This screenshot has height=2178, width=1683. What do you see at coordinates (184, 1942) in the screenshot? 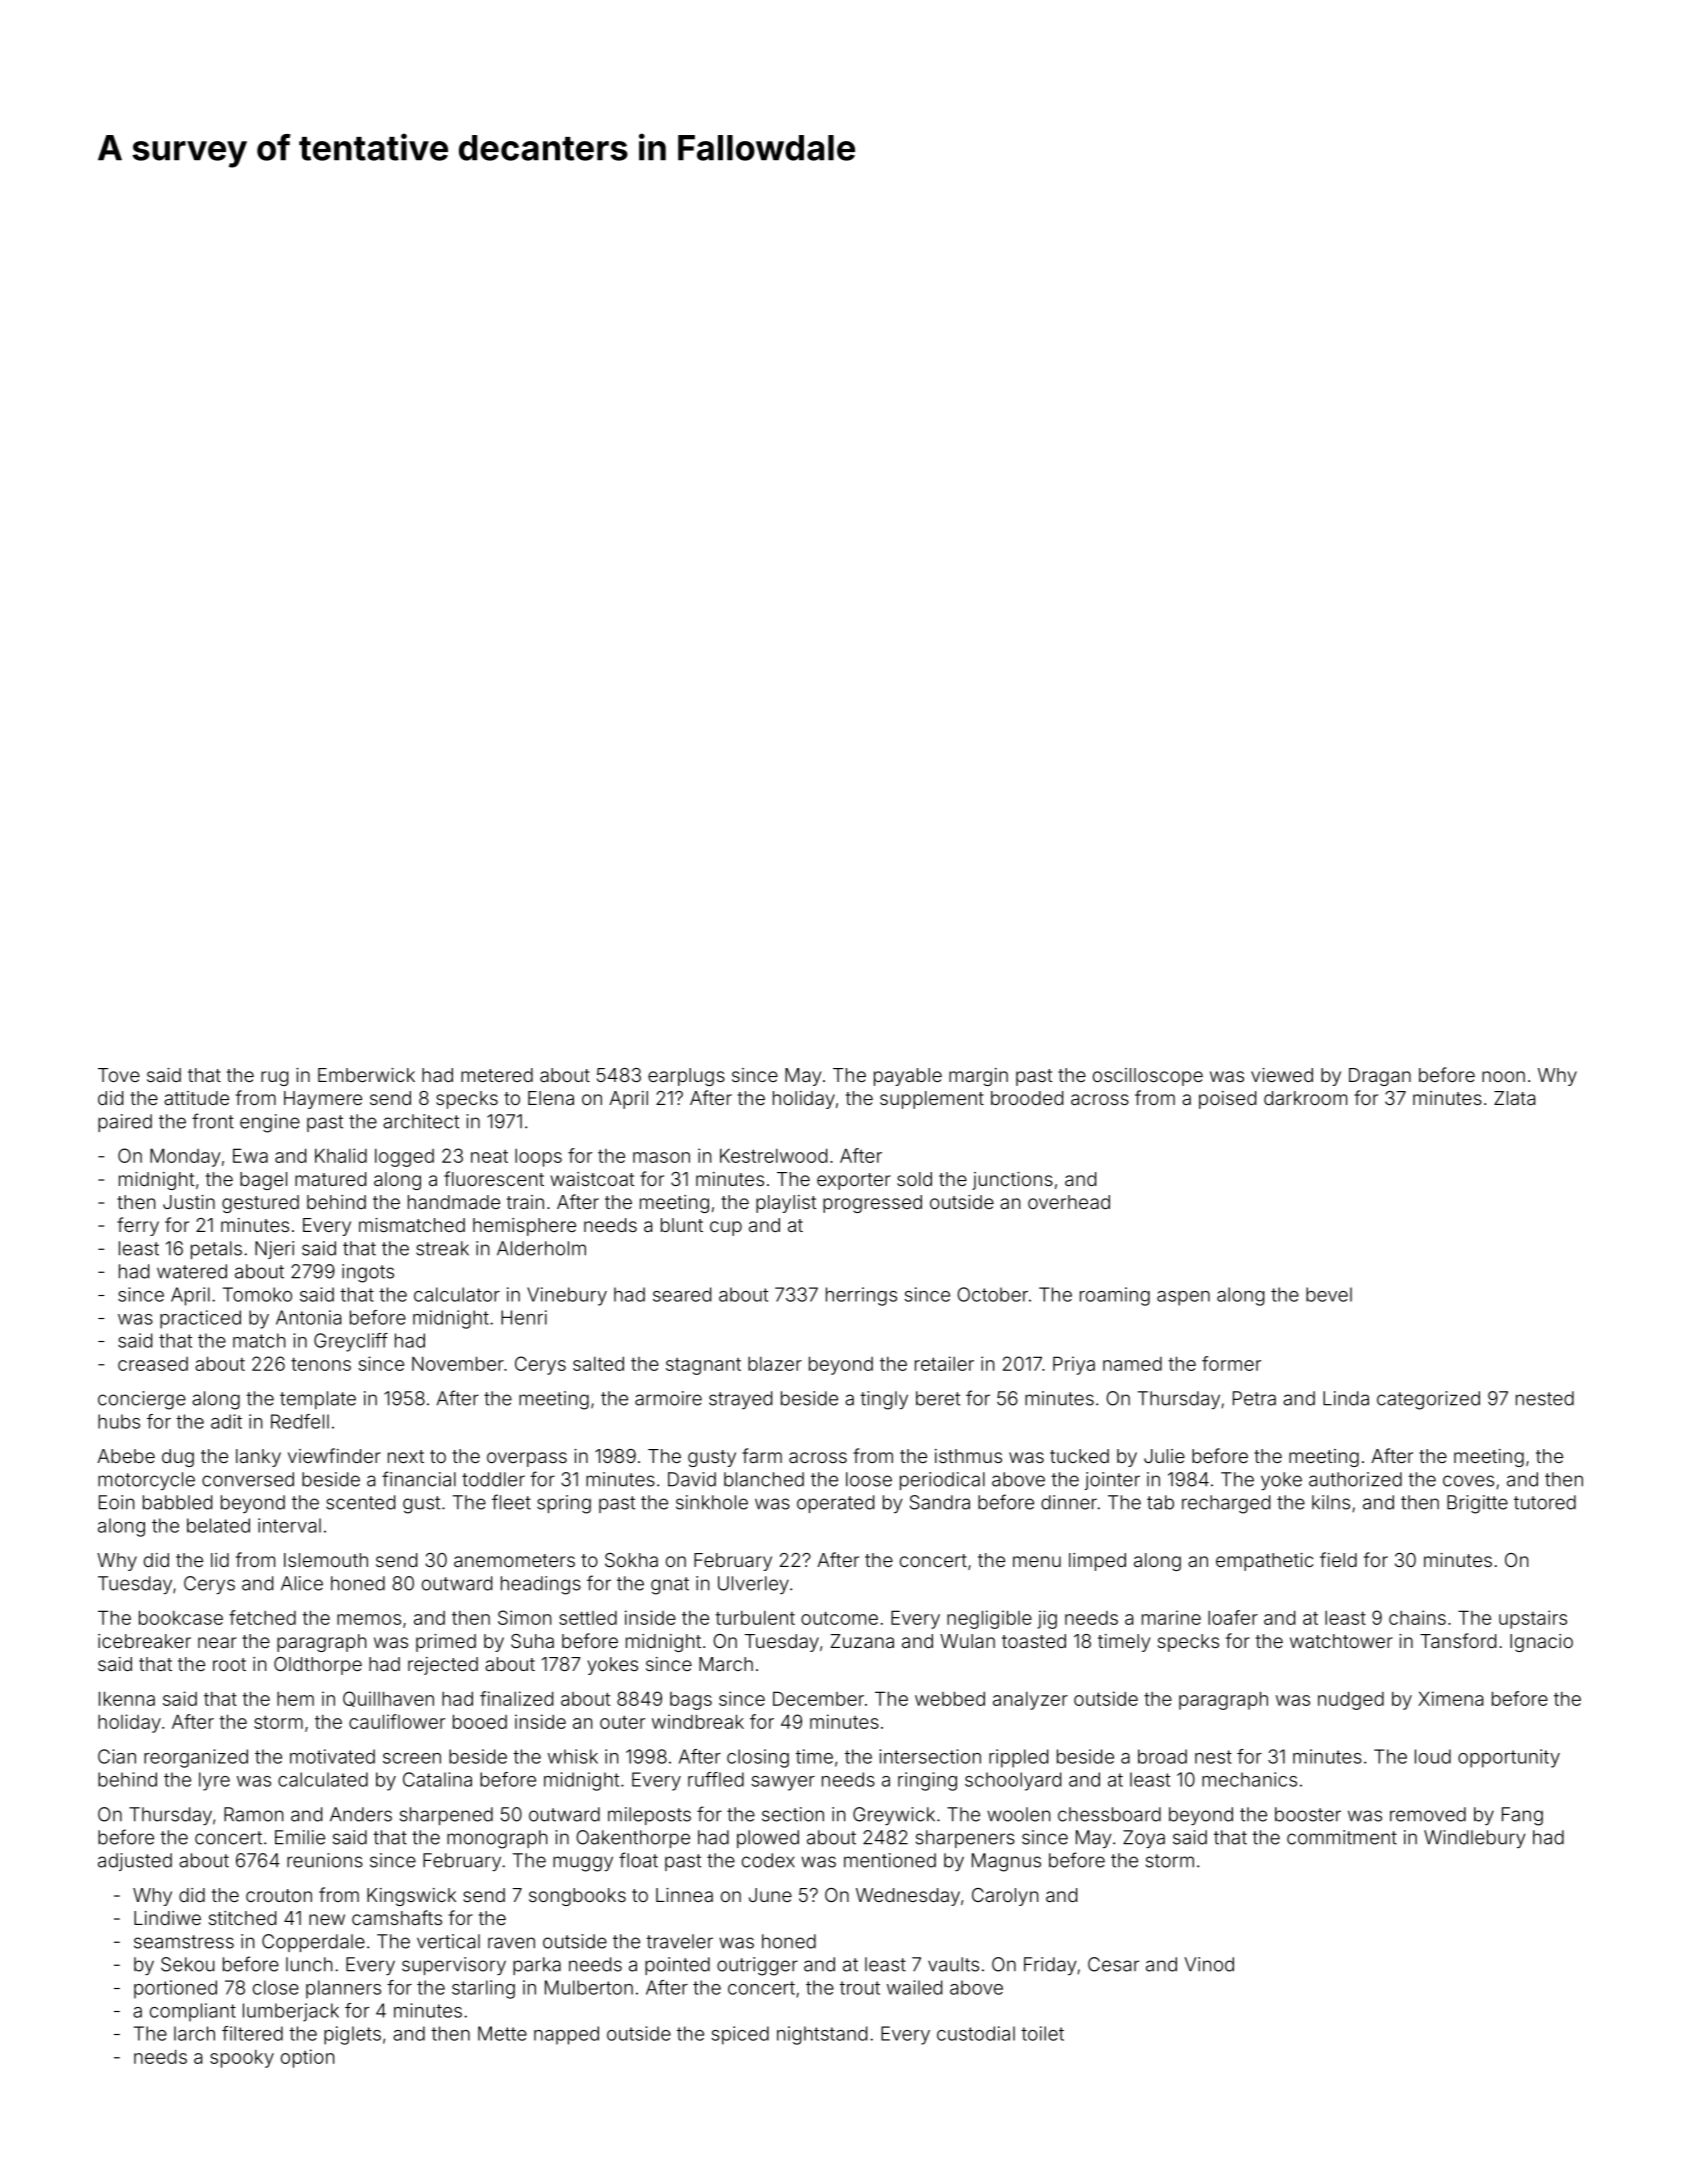
I see `seamstress` at bounding box center [184, 1942].
